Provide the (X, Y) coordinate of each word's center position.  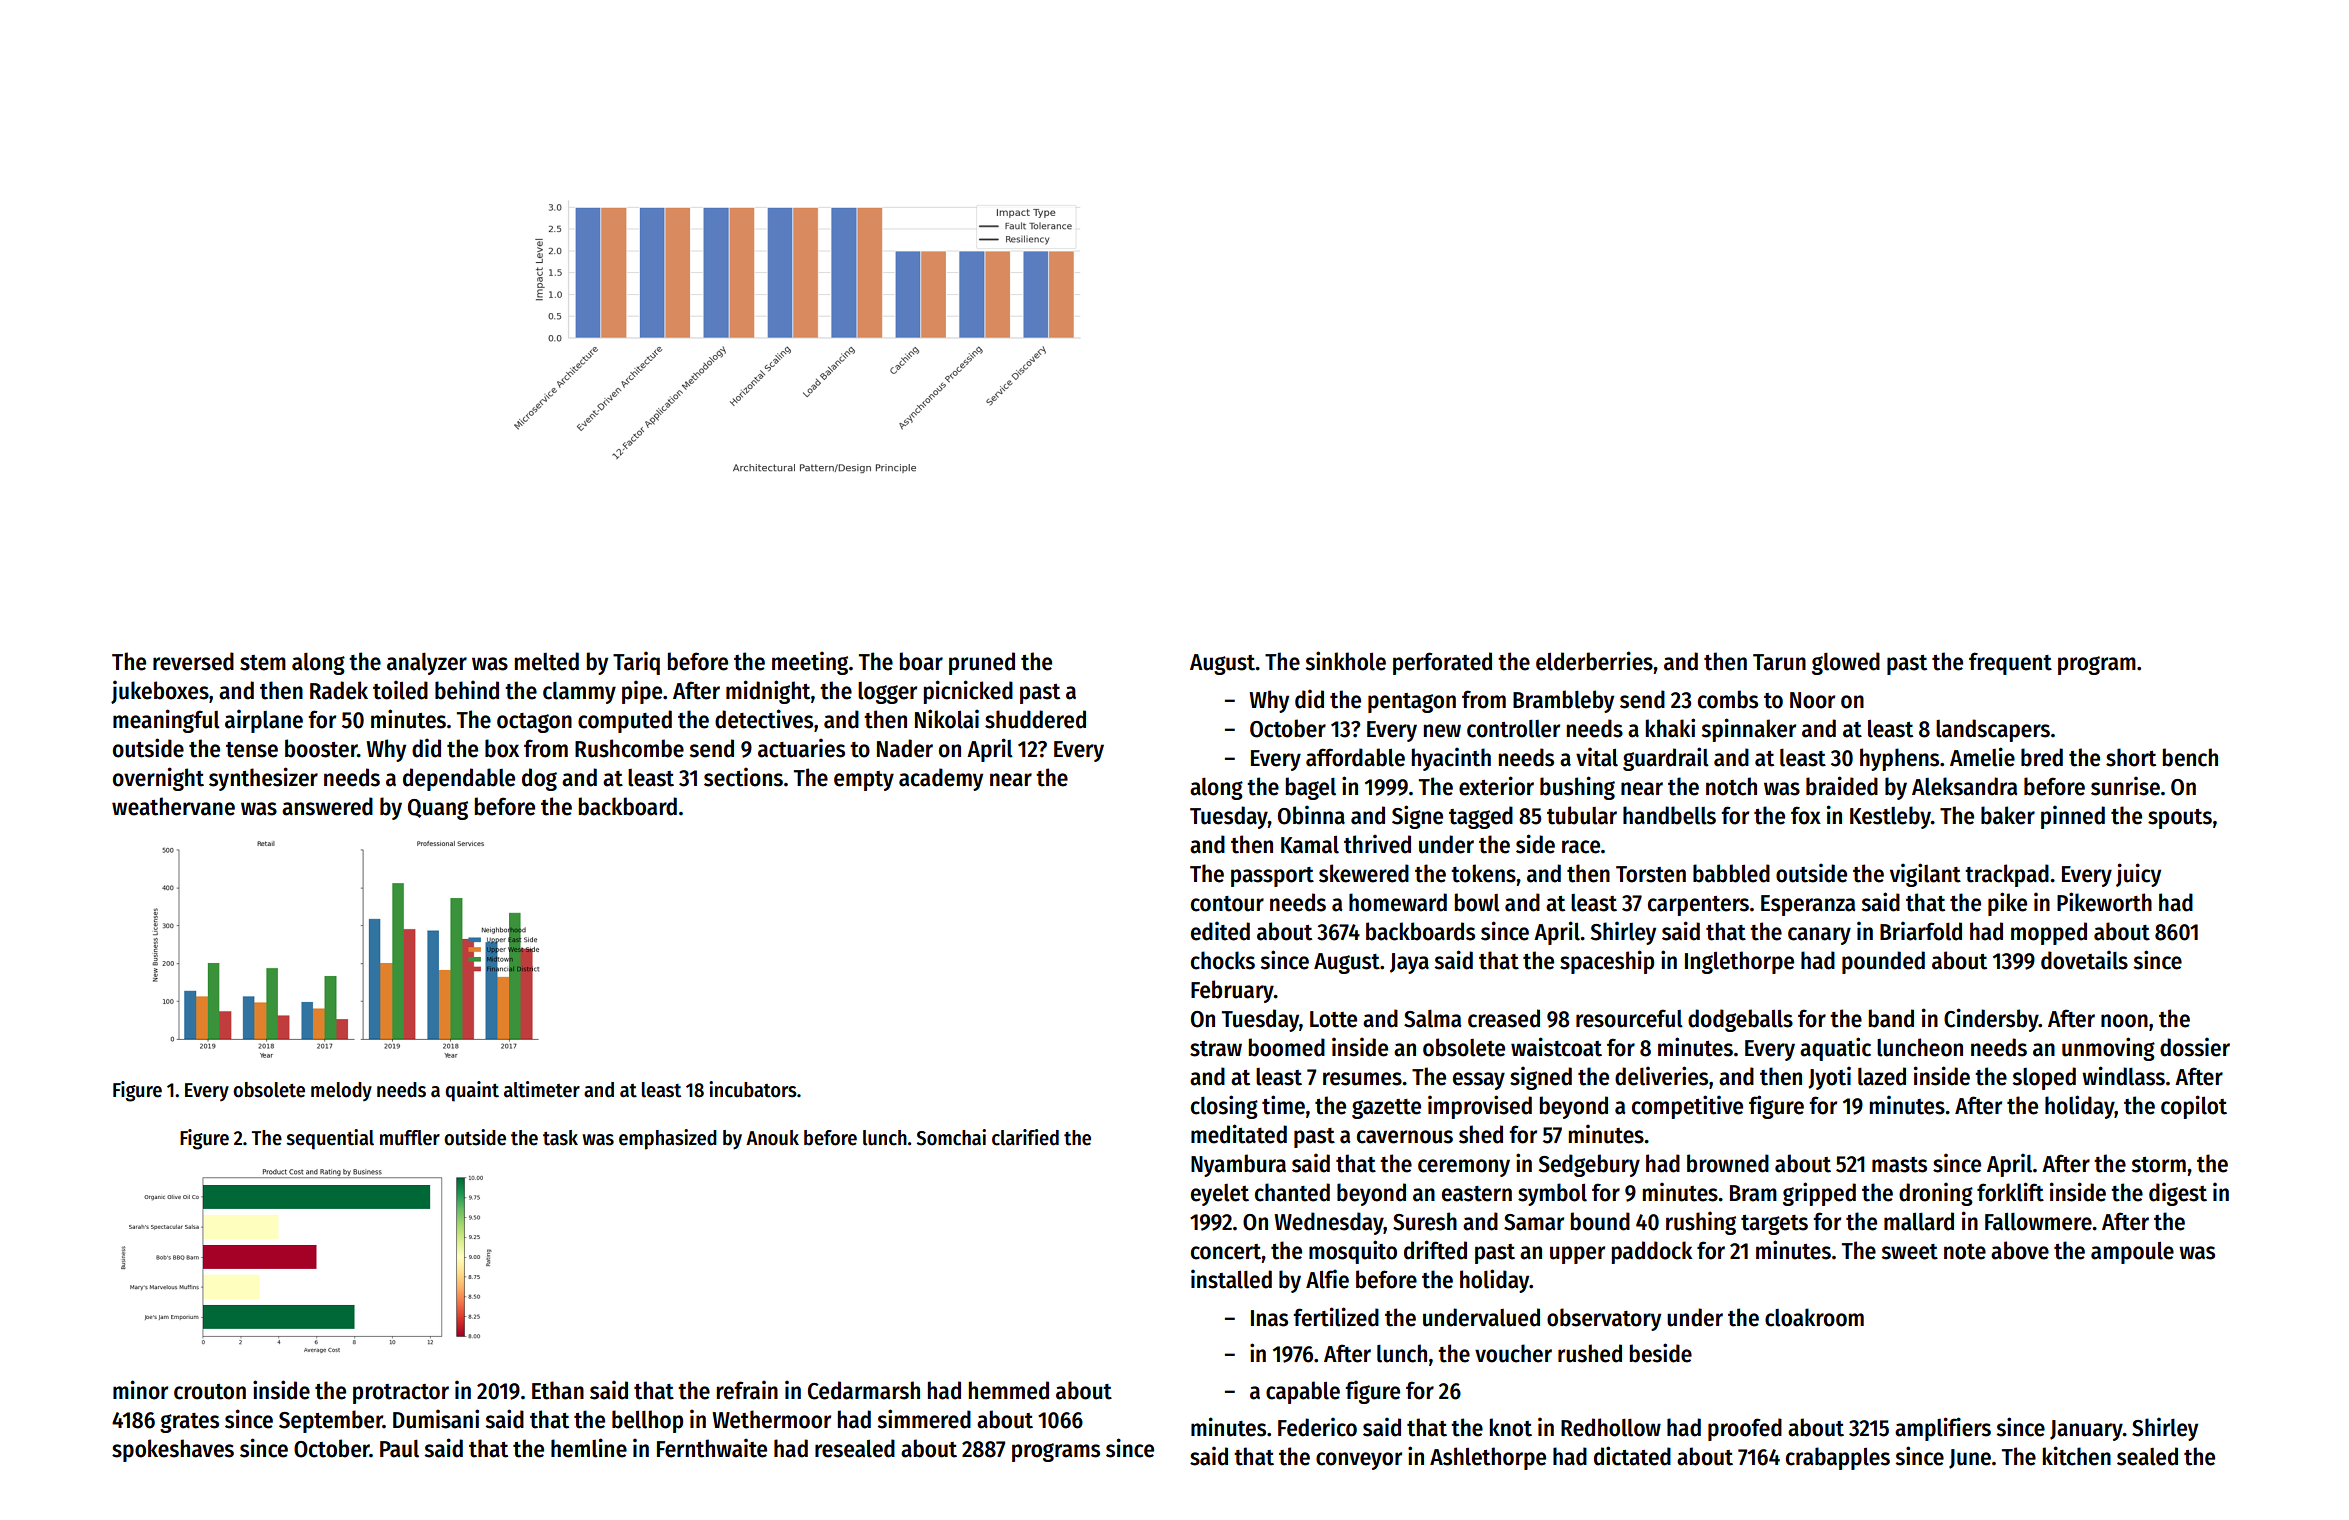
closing (1224, 1107)
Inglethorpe (1739, 962)
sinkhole (1345, 661)
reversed (193, 661)
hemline (589, 1448)
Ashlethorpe (1488, 1458)
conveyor (1359, 1461)
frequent (2010, 663)
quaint (472, 1091)
